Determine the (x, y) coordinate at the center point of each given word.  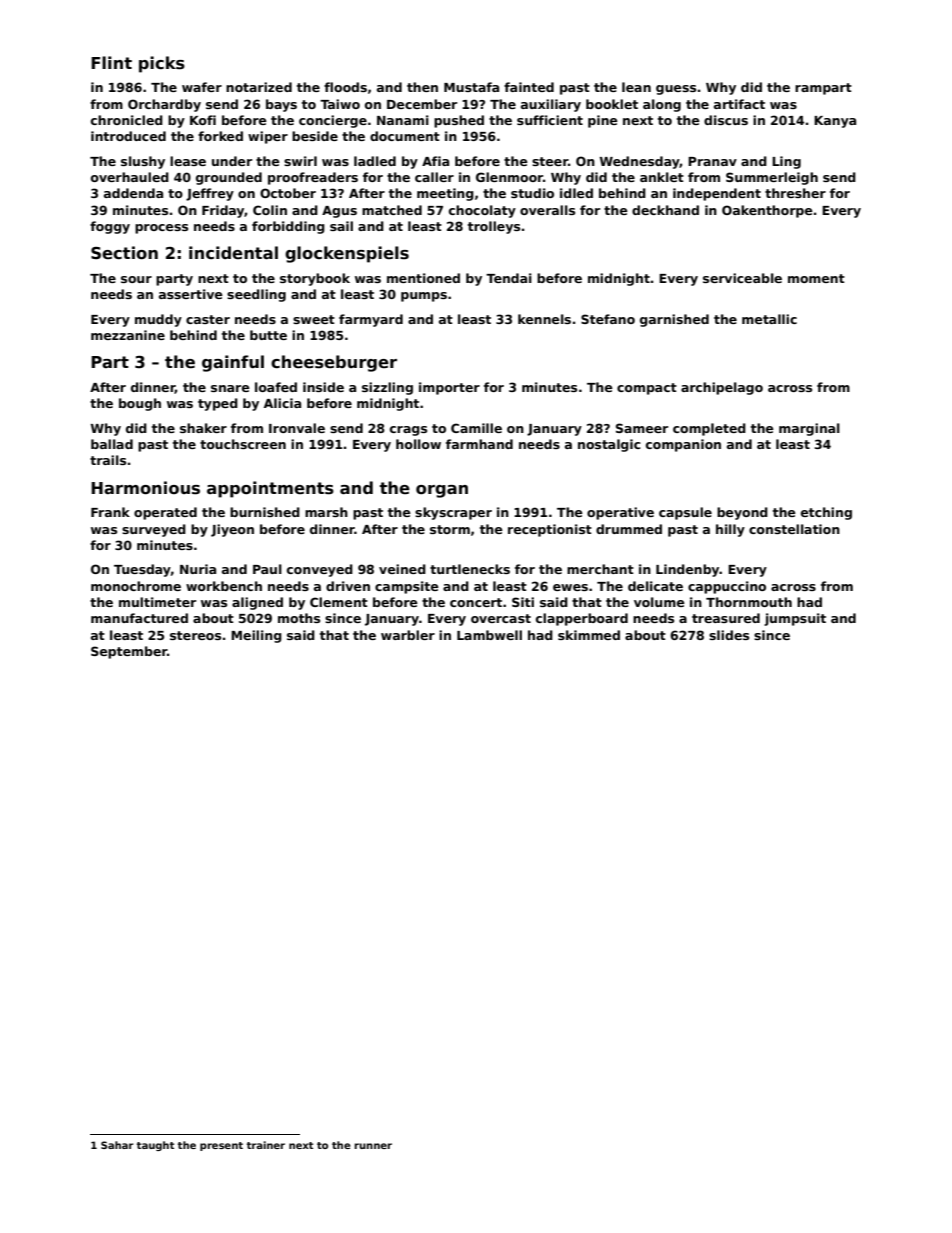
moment (816, 278)
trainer (266, 1145)
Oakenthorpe (767, 211)
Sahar (117, 1145)
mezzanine (128, 335)
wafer (202, 87)
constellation (794, 529)
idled (576, 193)
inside (323, 387)
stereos (195, 635)
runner (373, 1146)
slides (729, 635)
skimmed (589, 635)
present (221, 1146)
